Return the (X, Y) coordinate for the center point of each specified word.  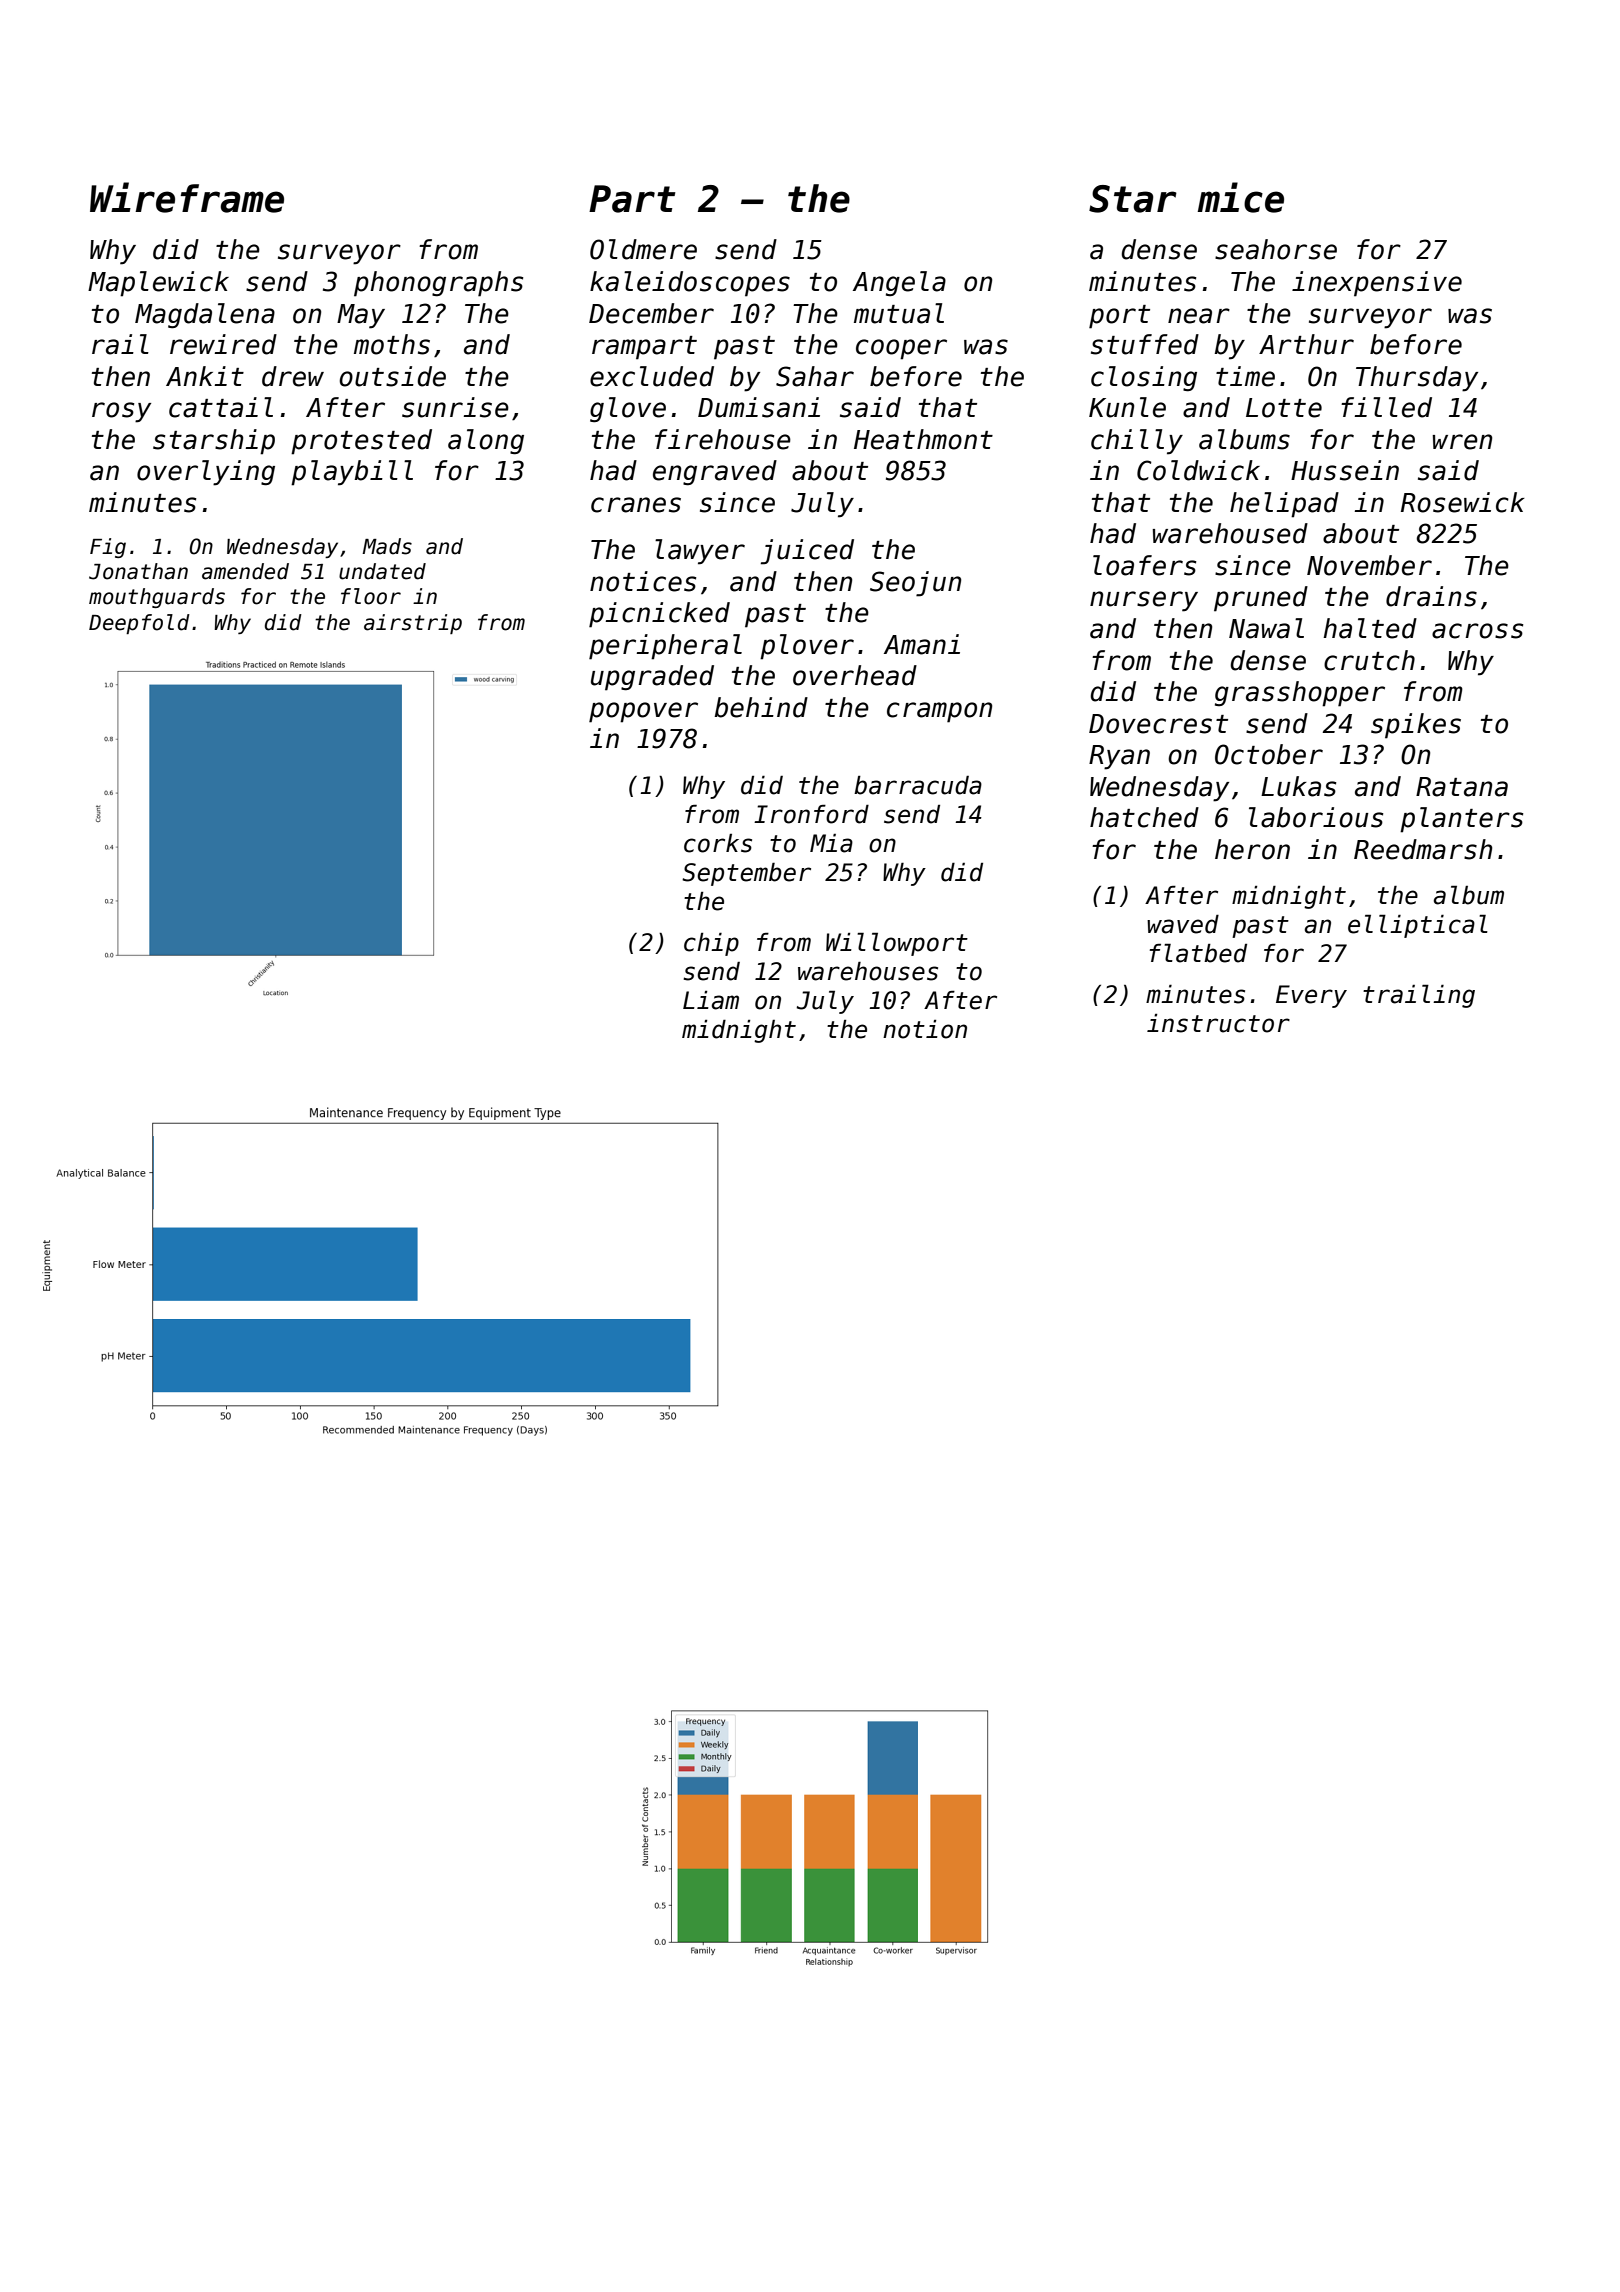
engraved (715, 473)
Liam (711, 1000)
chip (711, 944)
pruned (1261, 599)
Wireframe (187, 197)
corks (718, 843)
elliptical (1418, 926)
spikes (1416, 726)
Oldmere (643, 249)
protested (361, 442)
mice (1241, 197)
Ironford (811, 814)
